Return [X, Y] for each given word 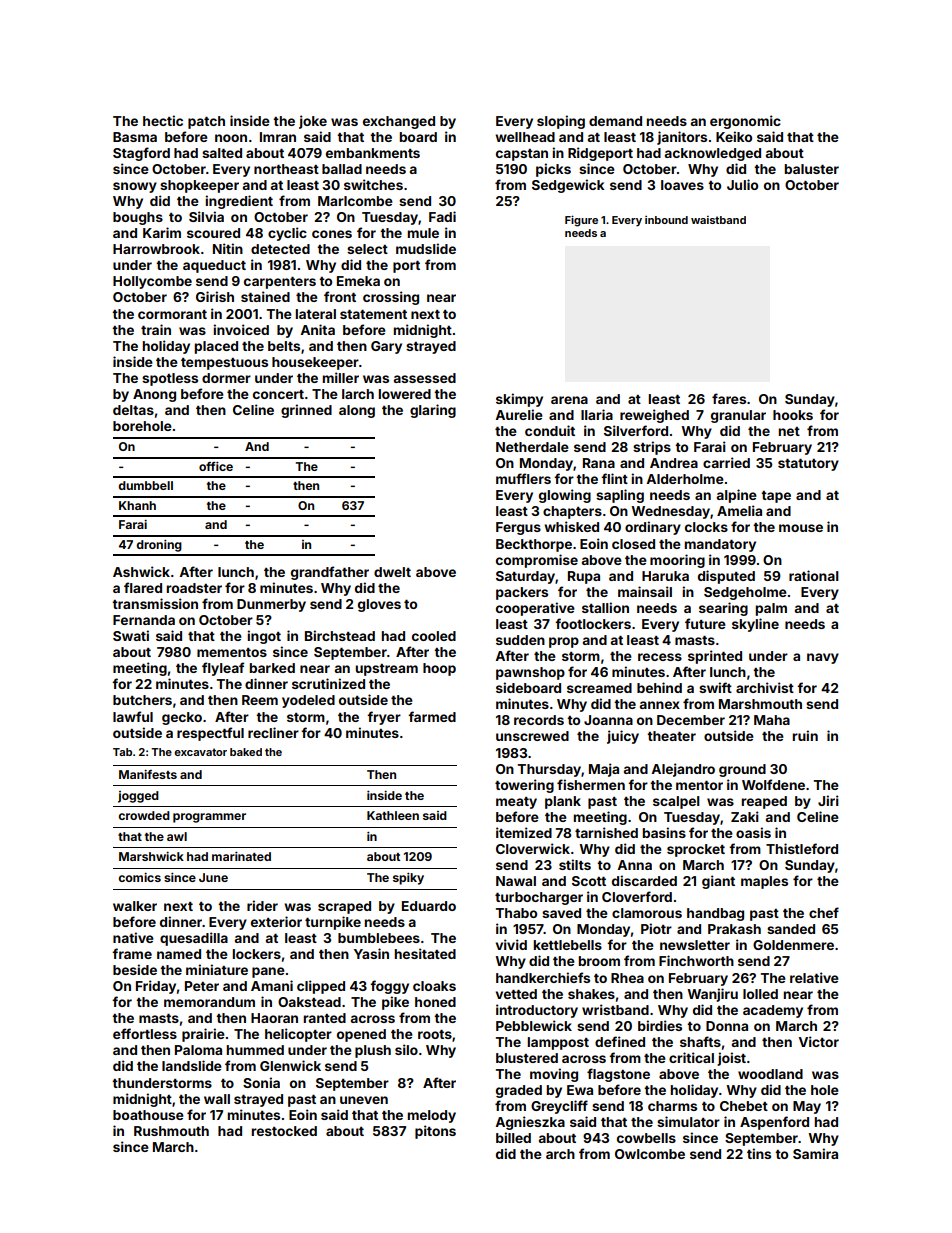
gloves [379, 605]
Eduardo [429, 906]
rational [814, 575]
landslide [192, 1065]
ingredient [239, 202]
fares [729, 398]
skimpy [519, 400]
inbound [666, 220]
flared [143, 587]
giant [718, 882]
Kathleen [393, 815]
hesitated [425, 953]
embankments [373, 153]
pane [268, 972]
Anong [154, 395]
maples [764, 882]
